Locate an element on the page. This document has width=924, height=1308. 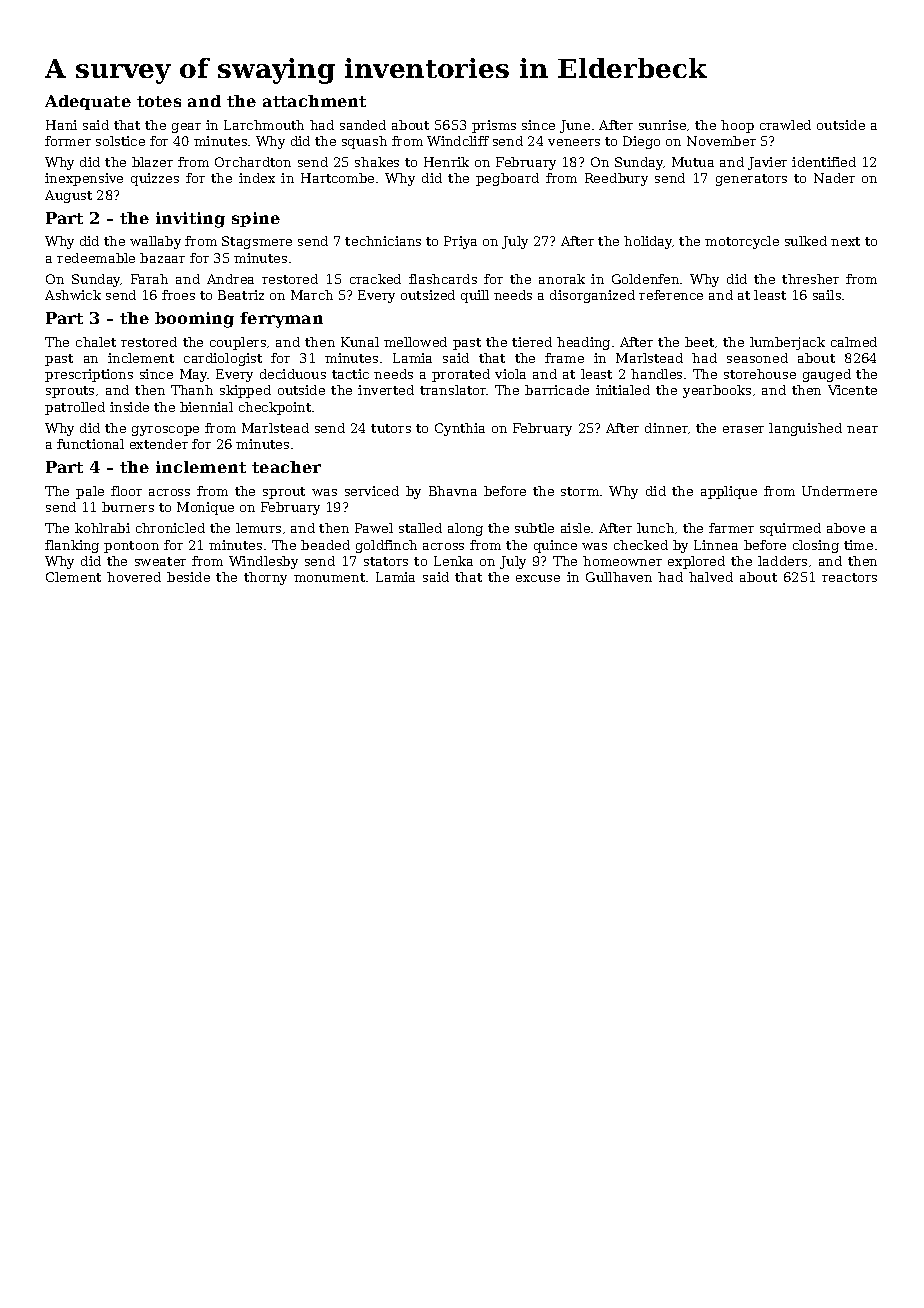
flanking is located at coordinates (72, 546).
